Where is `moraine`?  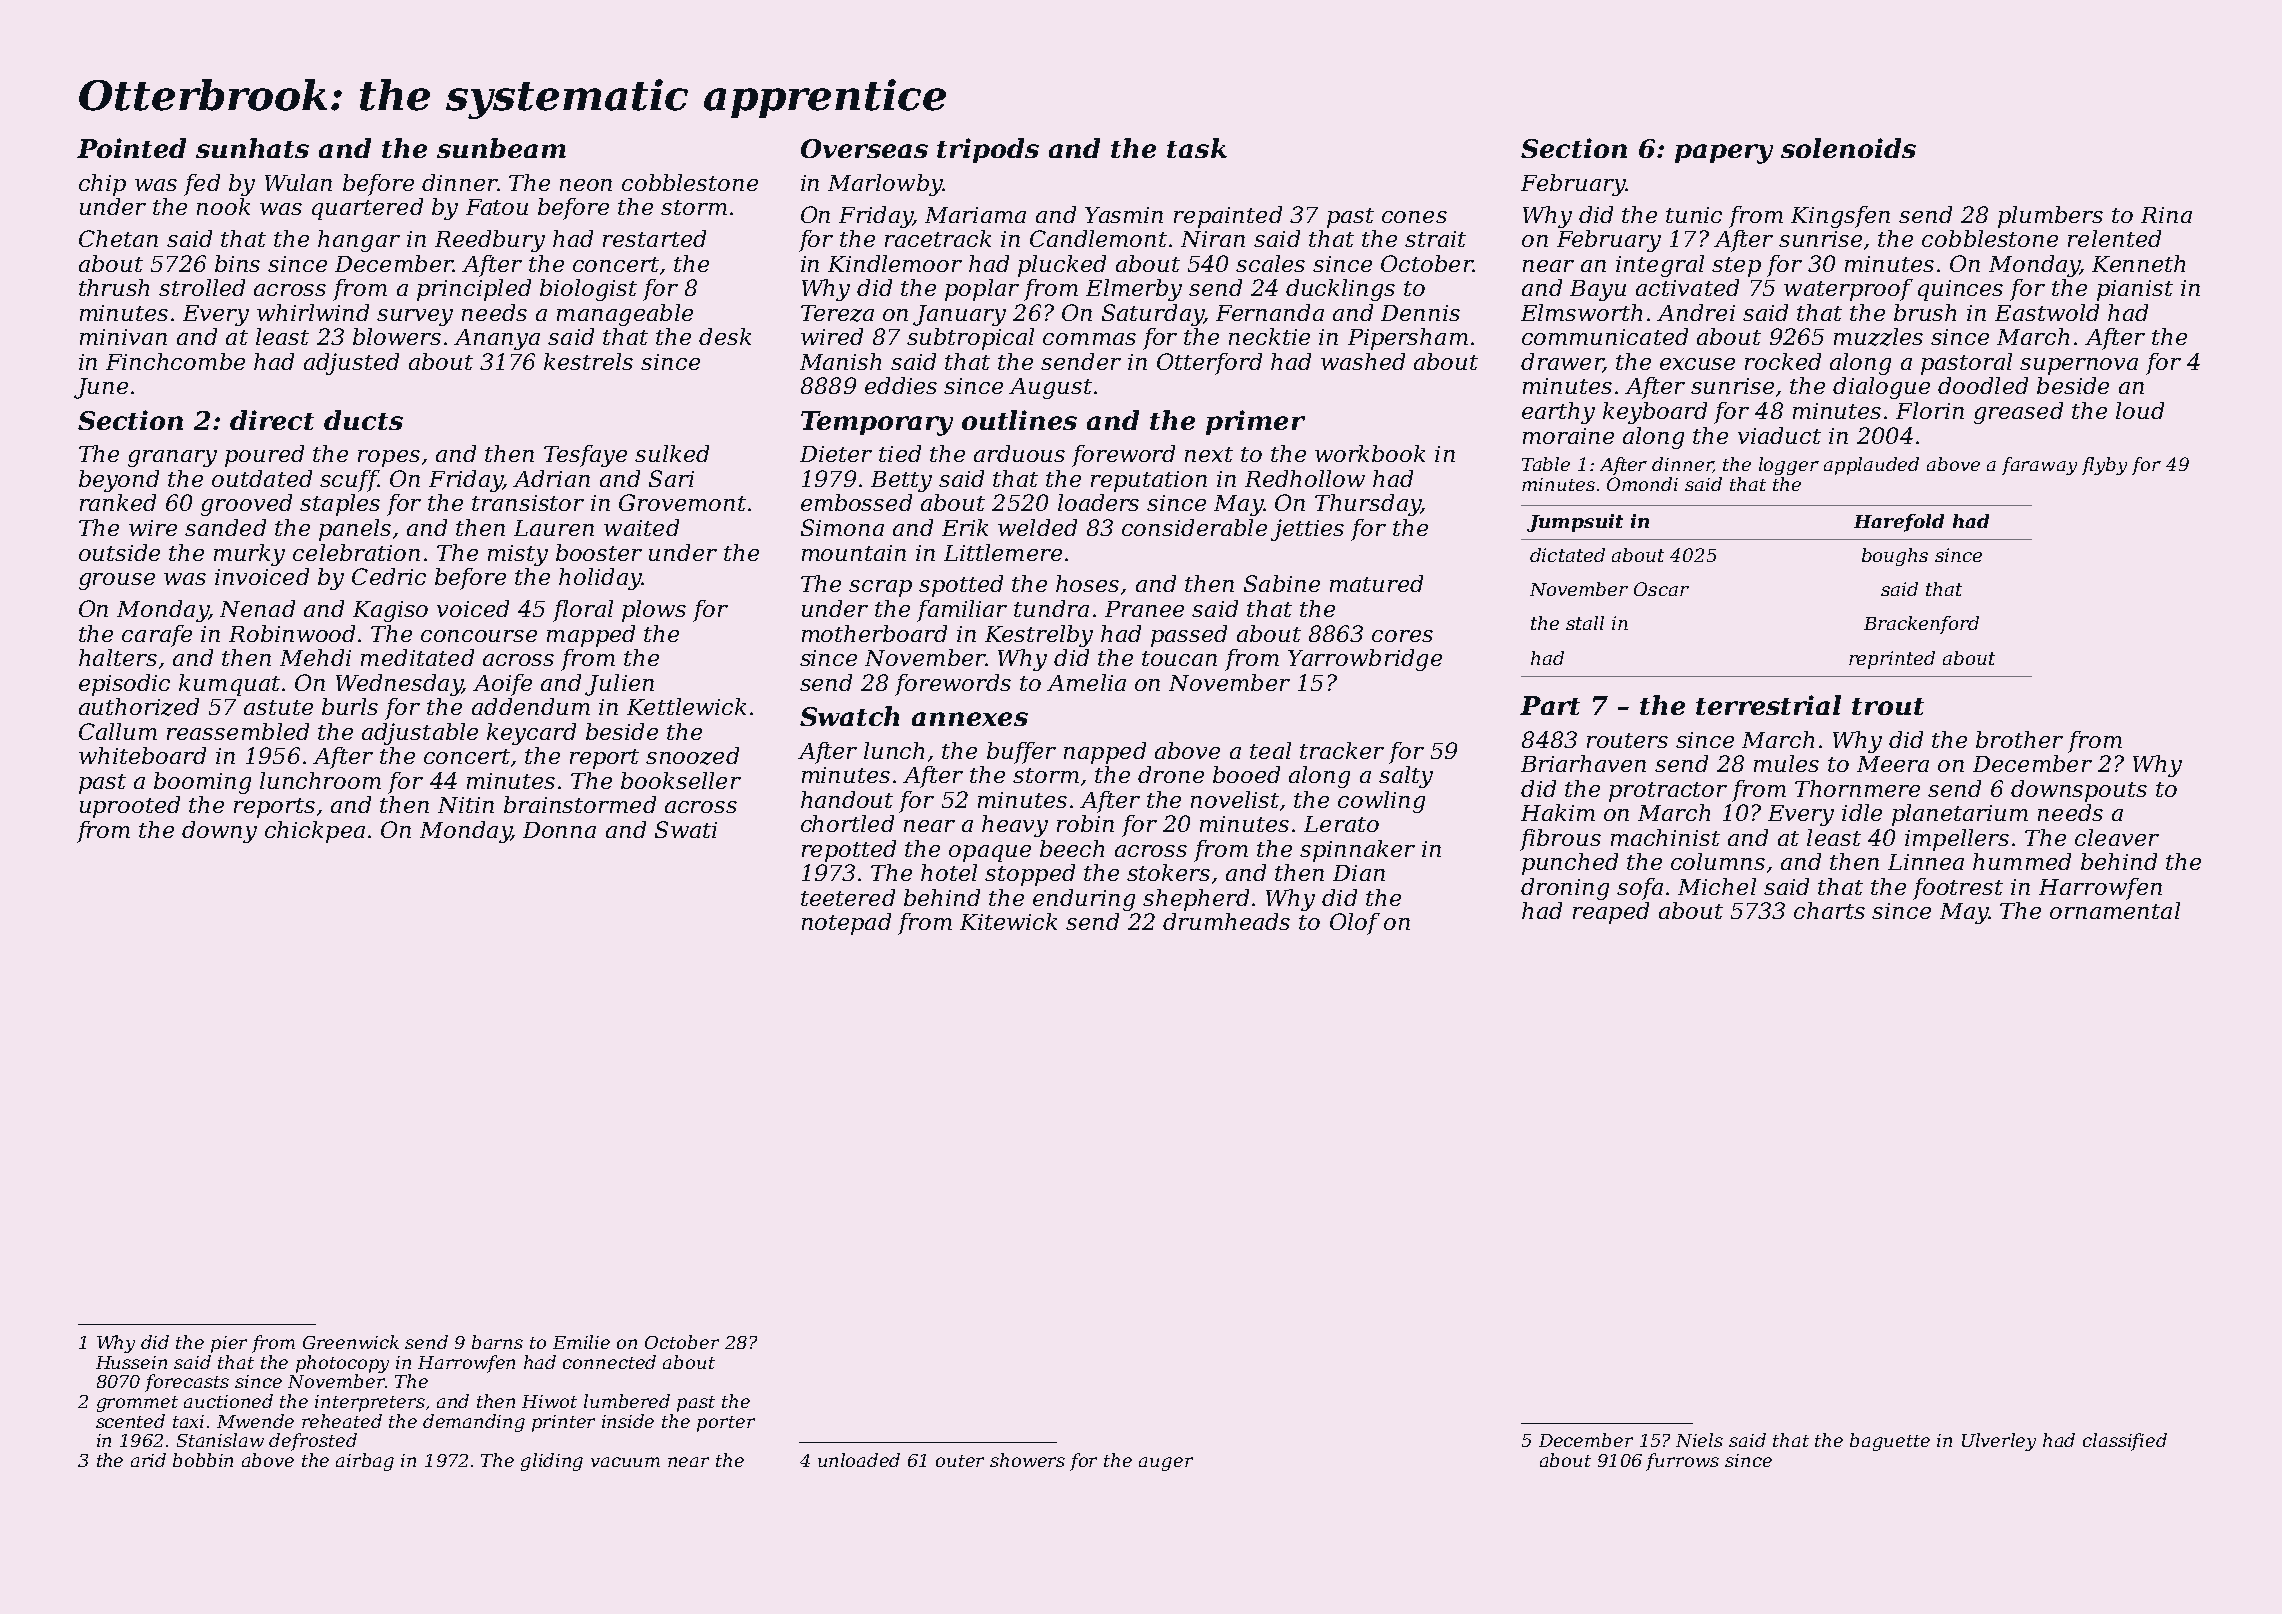
moraine is located at coordinates (1568, 436).
